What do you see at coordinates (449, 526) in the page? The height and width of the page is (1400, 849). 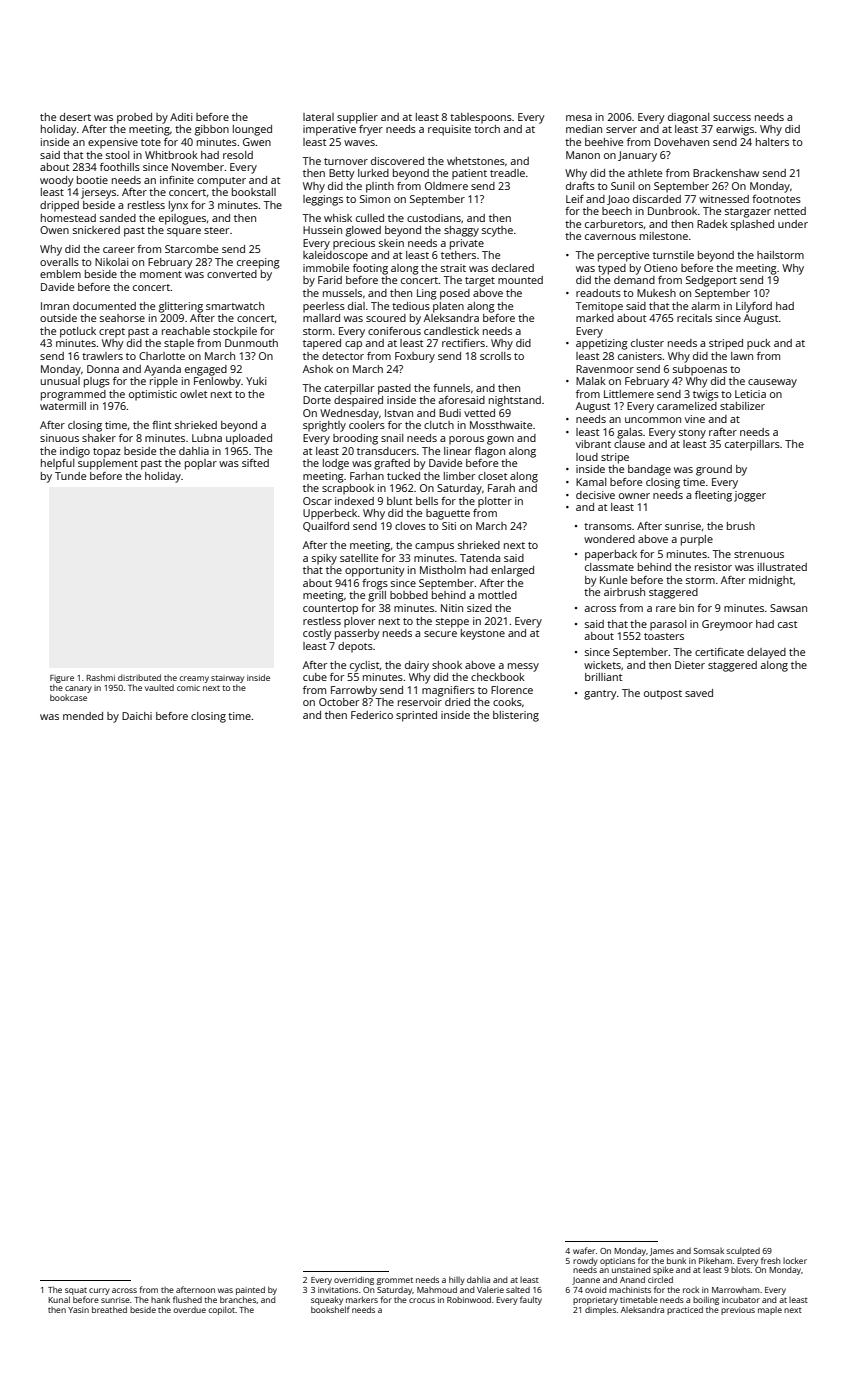 I see `Siti` at bounding box center [449, 526].
